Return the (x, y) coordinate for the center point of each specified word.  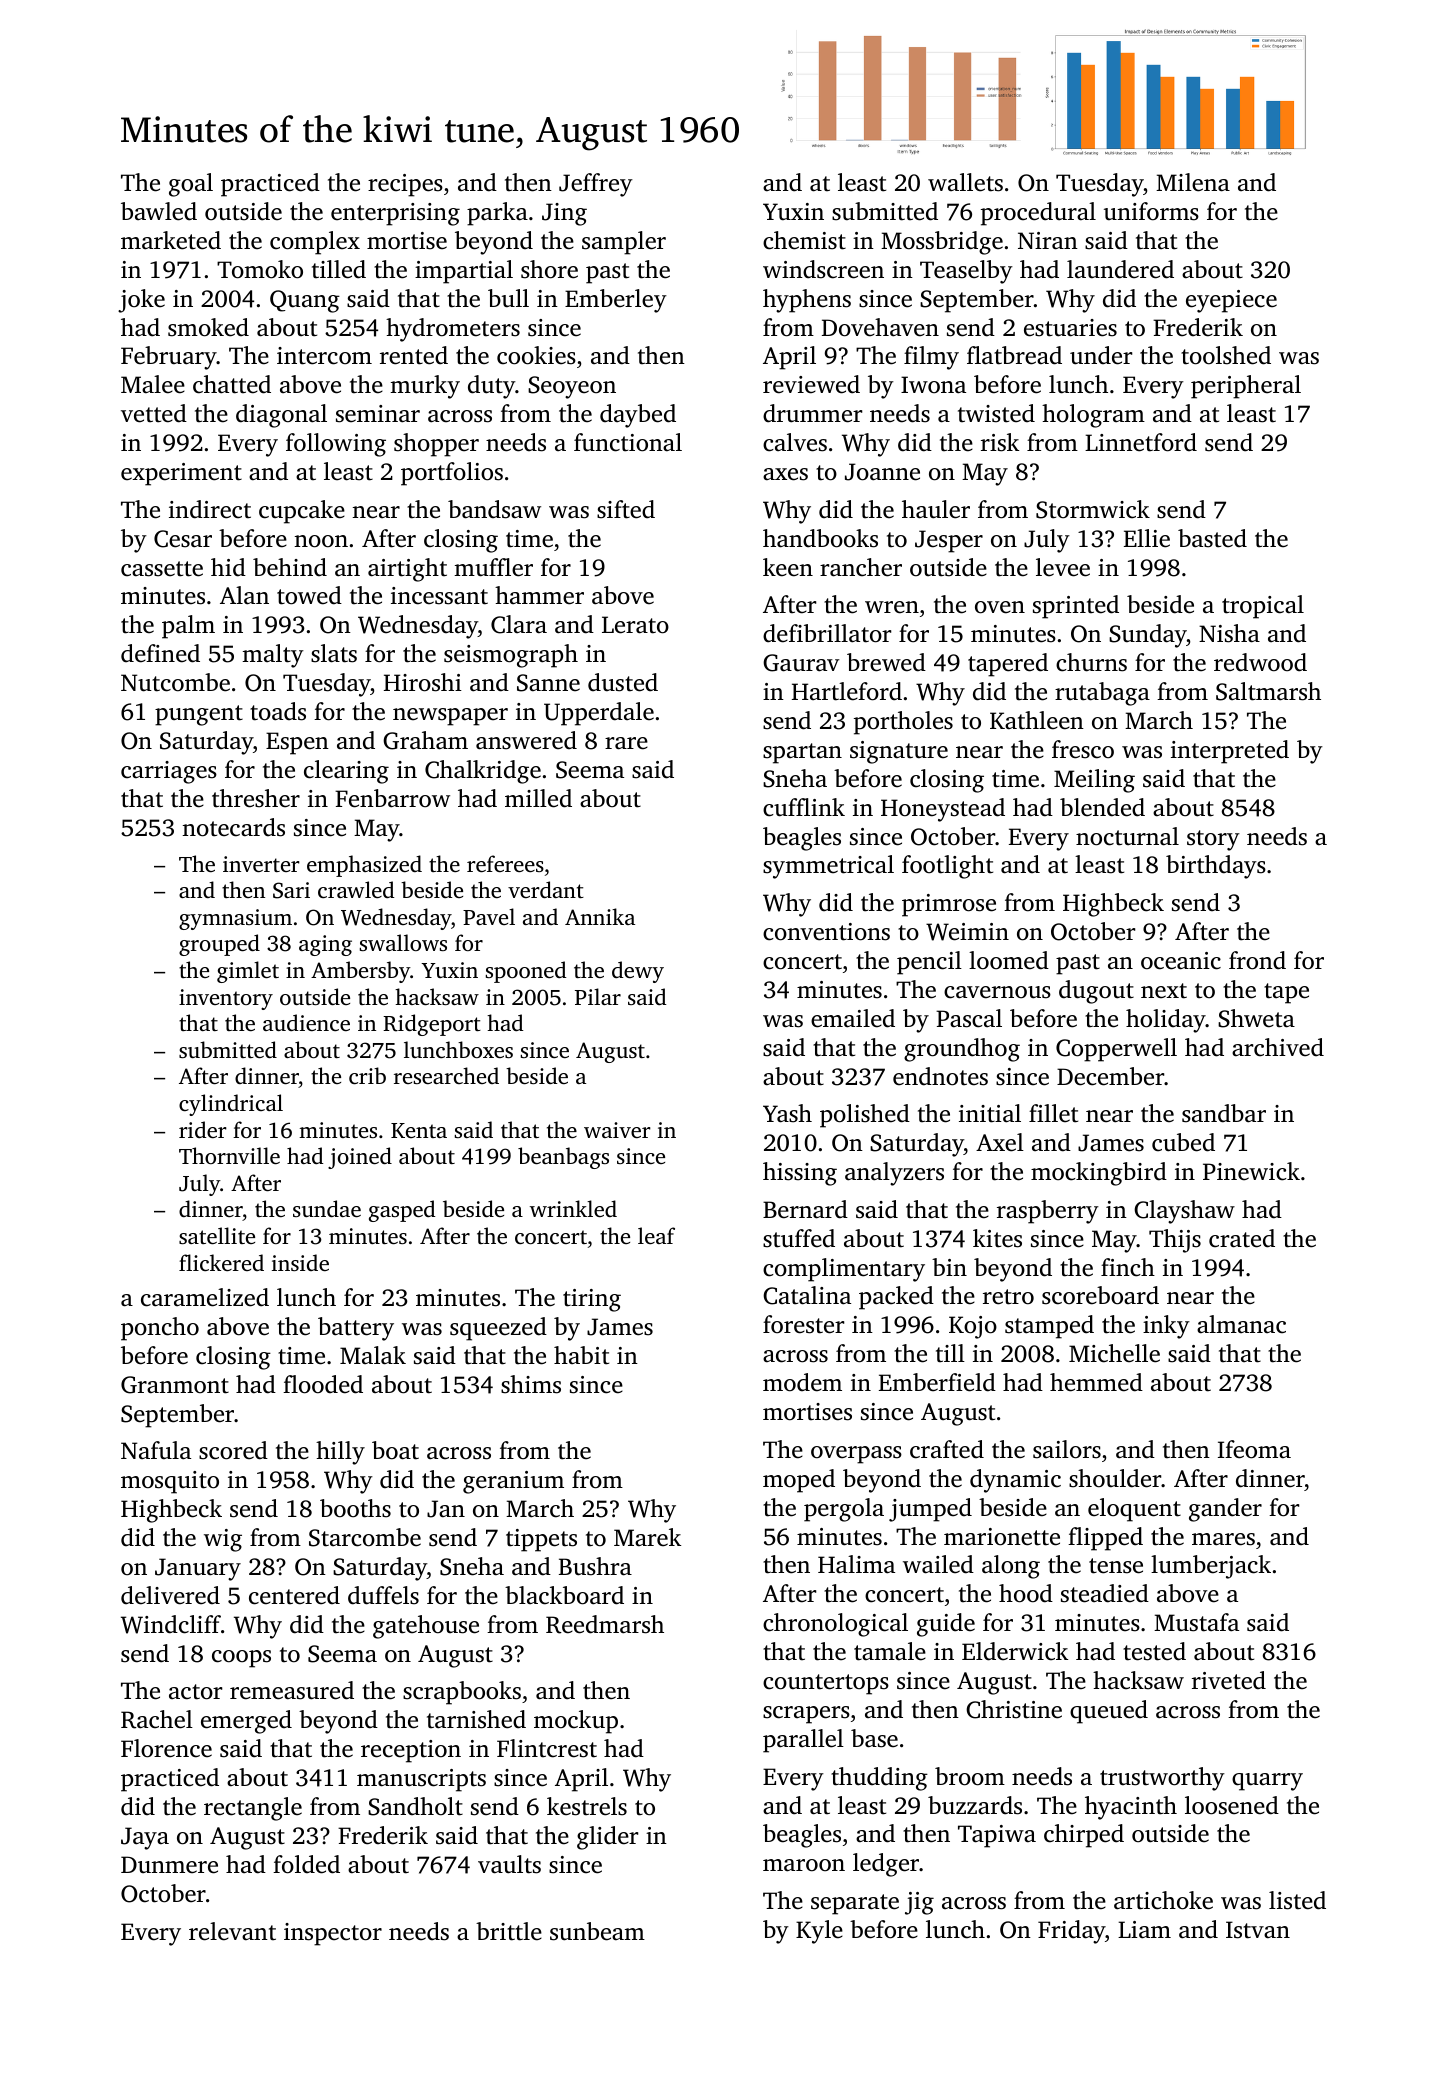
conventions (826, 932)
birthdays (1216, 867)
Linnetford (1141, 442)
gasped (402, 1211)
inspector (333, 1934)
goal (191, 185)
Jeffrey (596, 185)
